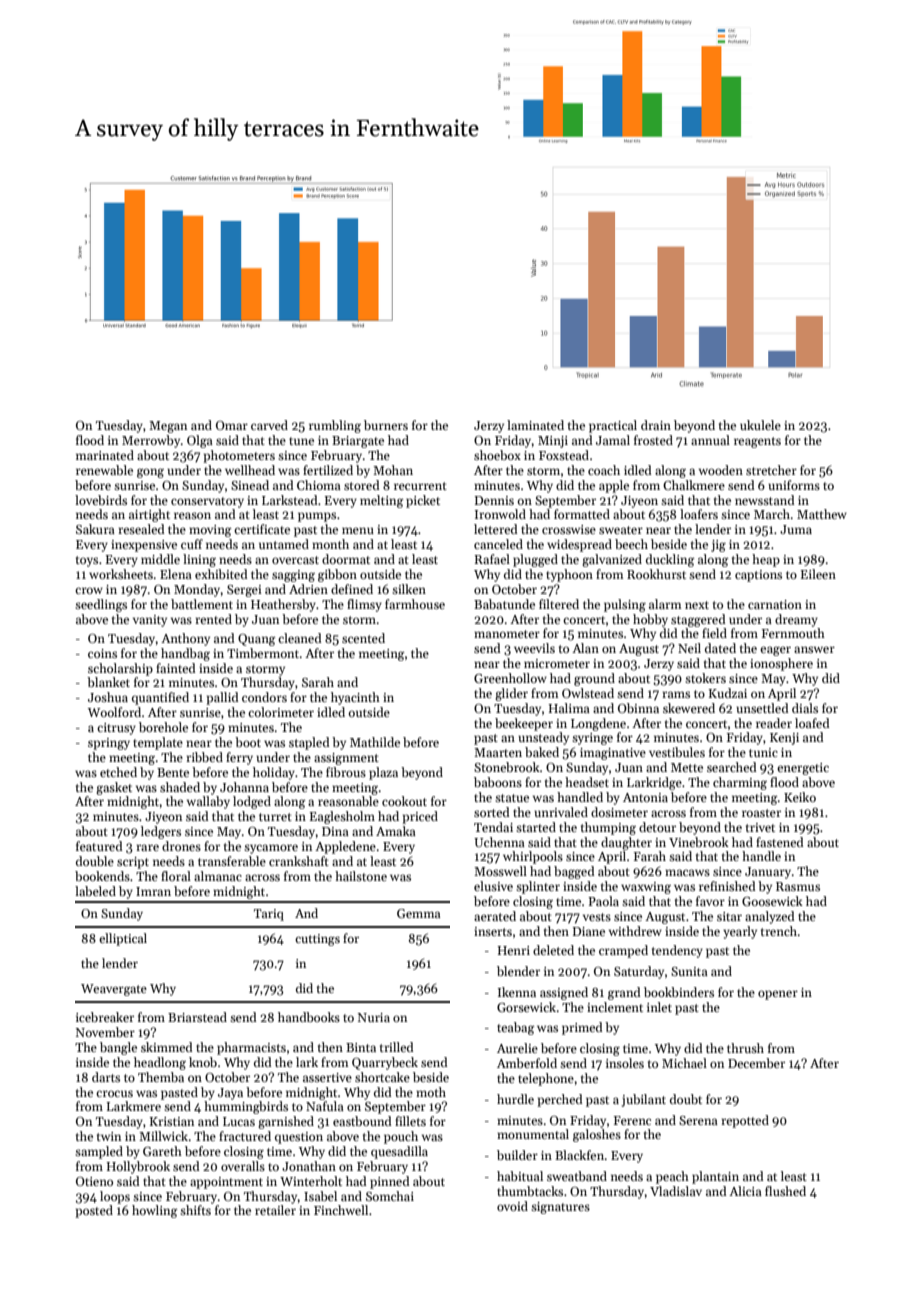 This screenshot has height=1308, width=924. Describe the element at coordinates (239, 456) in the screenshot. I see `photometers` at that location.
